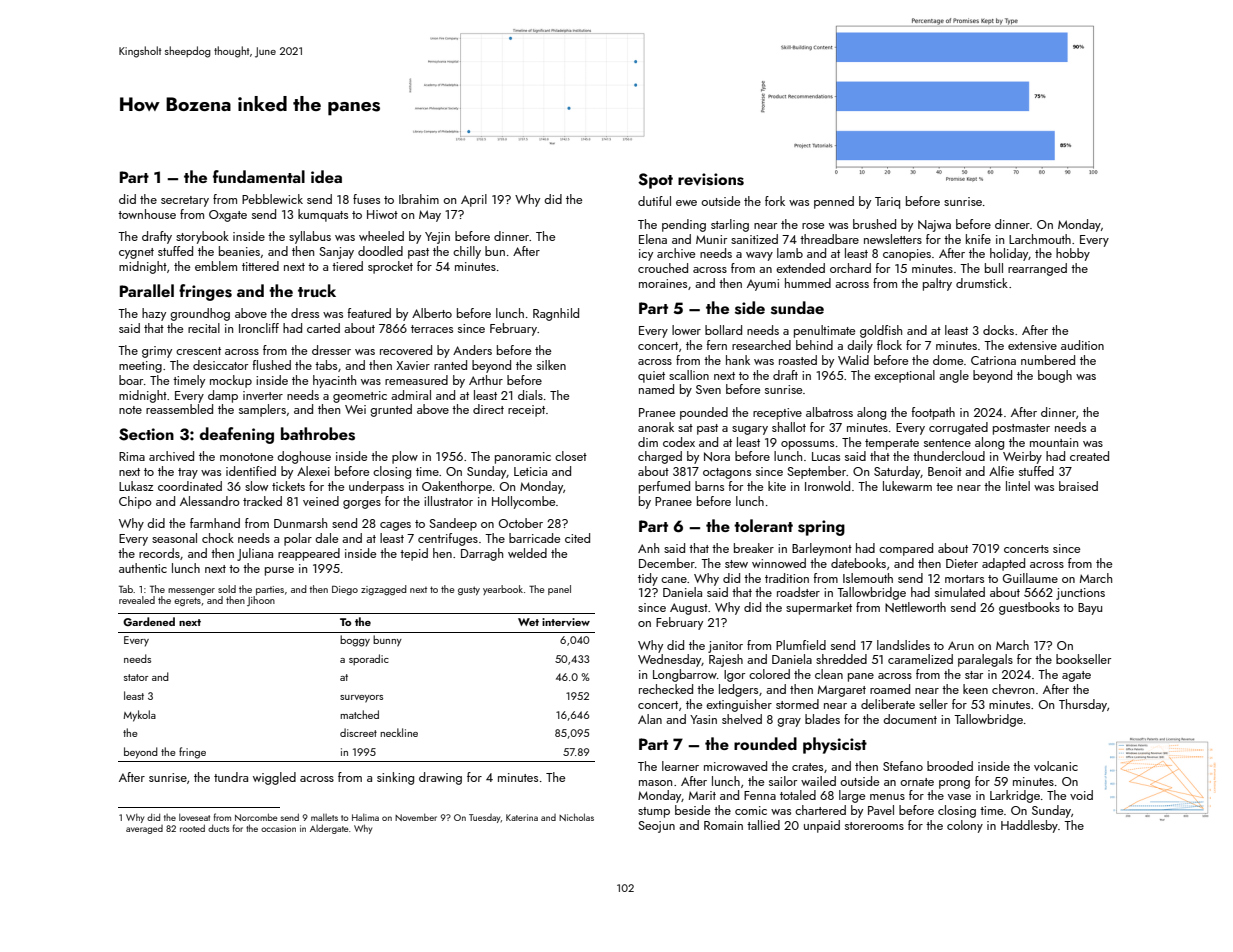 This image has height=952, width=1233. Describe the element at coordinates (522, 817) in the image. I see `Katerina` at that location.
